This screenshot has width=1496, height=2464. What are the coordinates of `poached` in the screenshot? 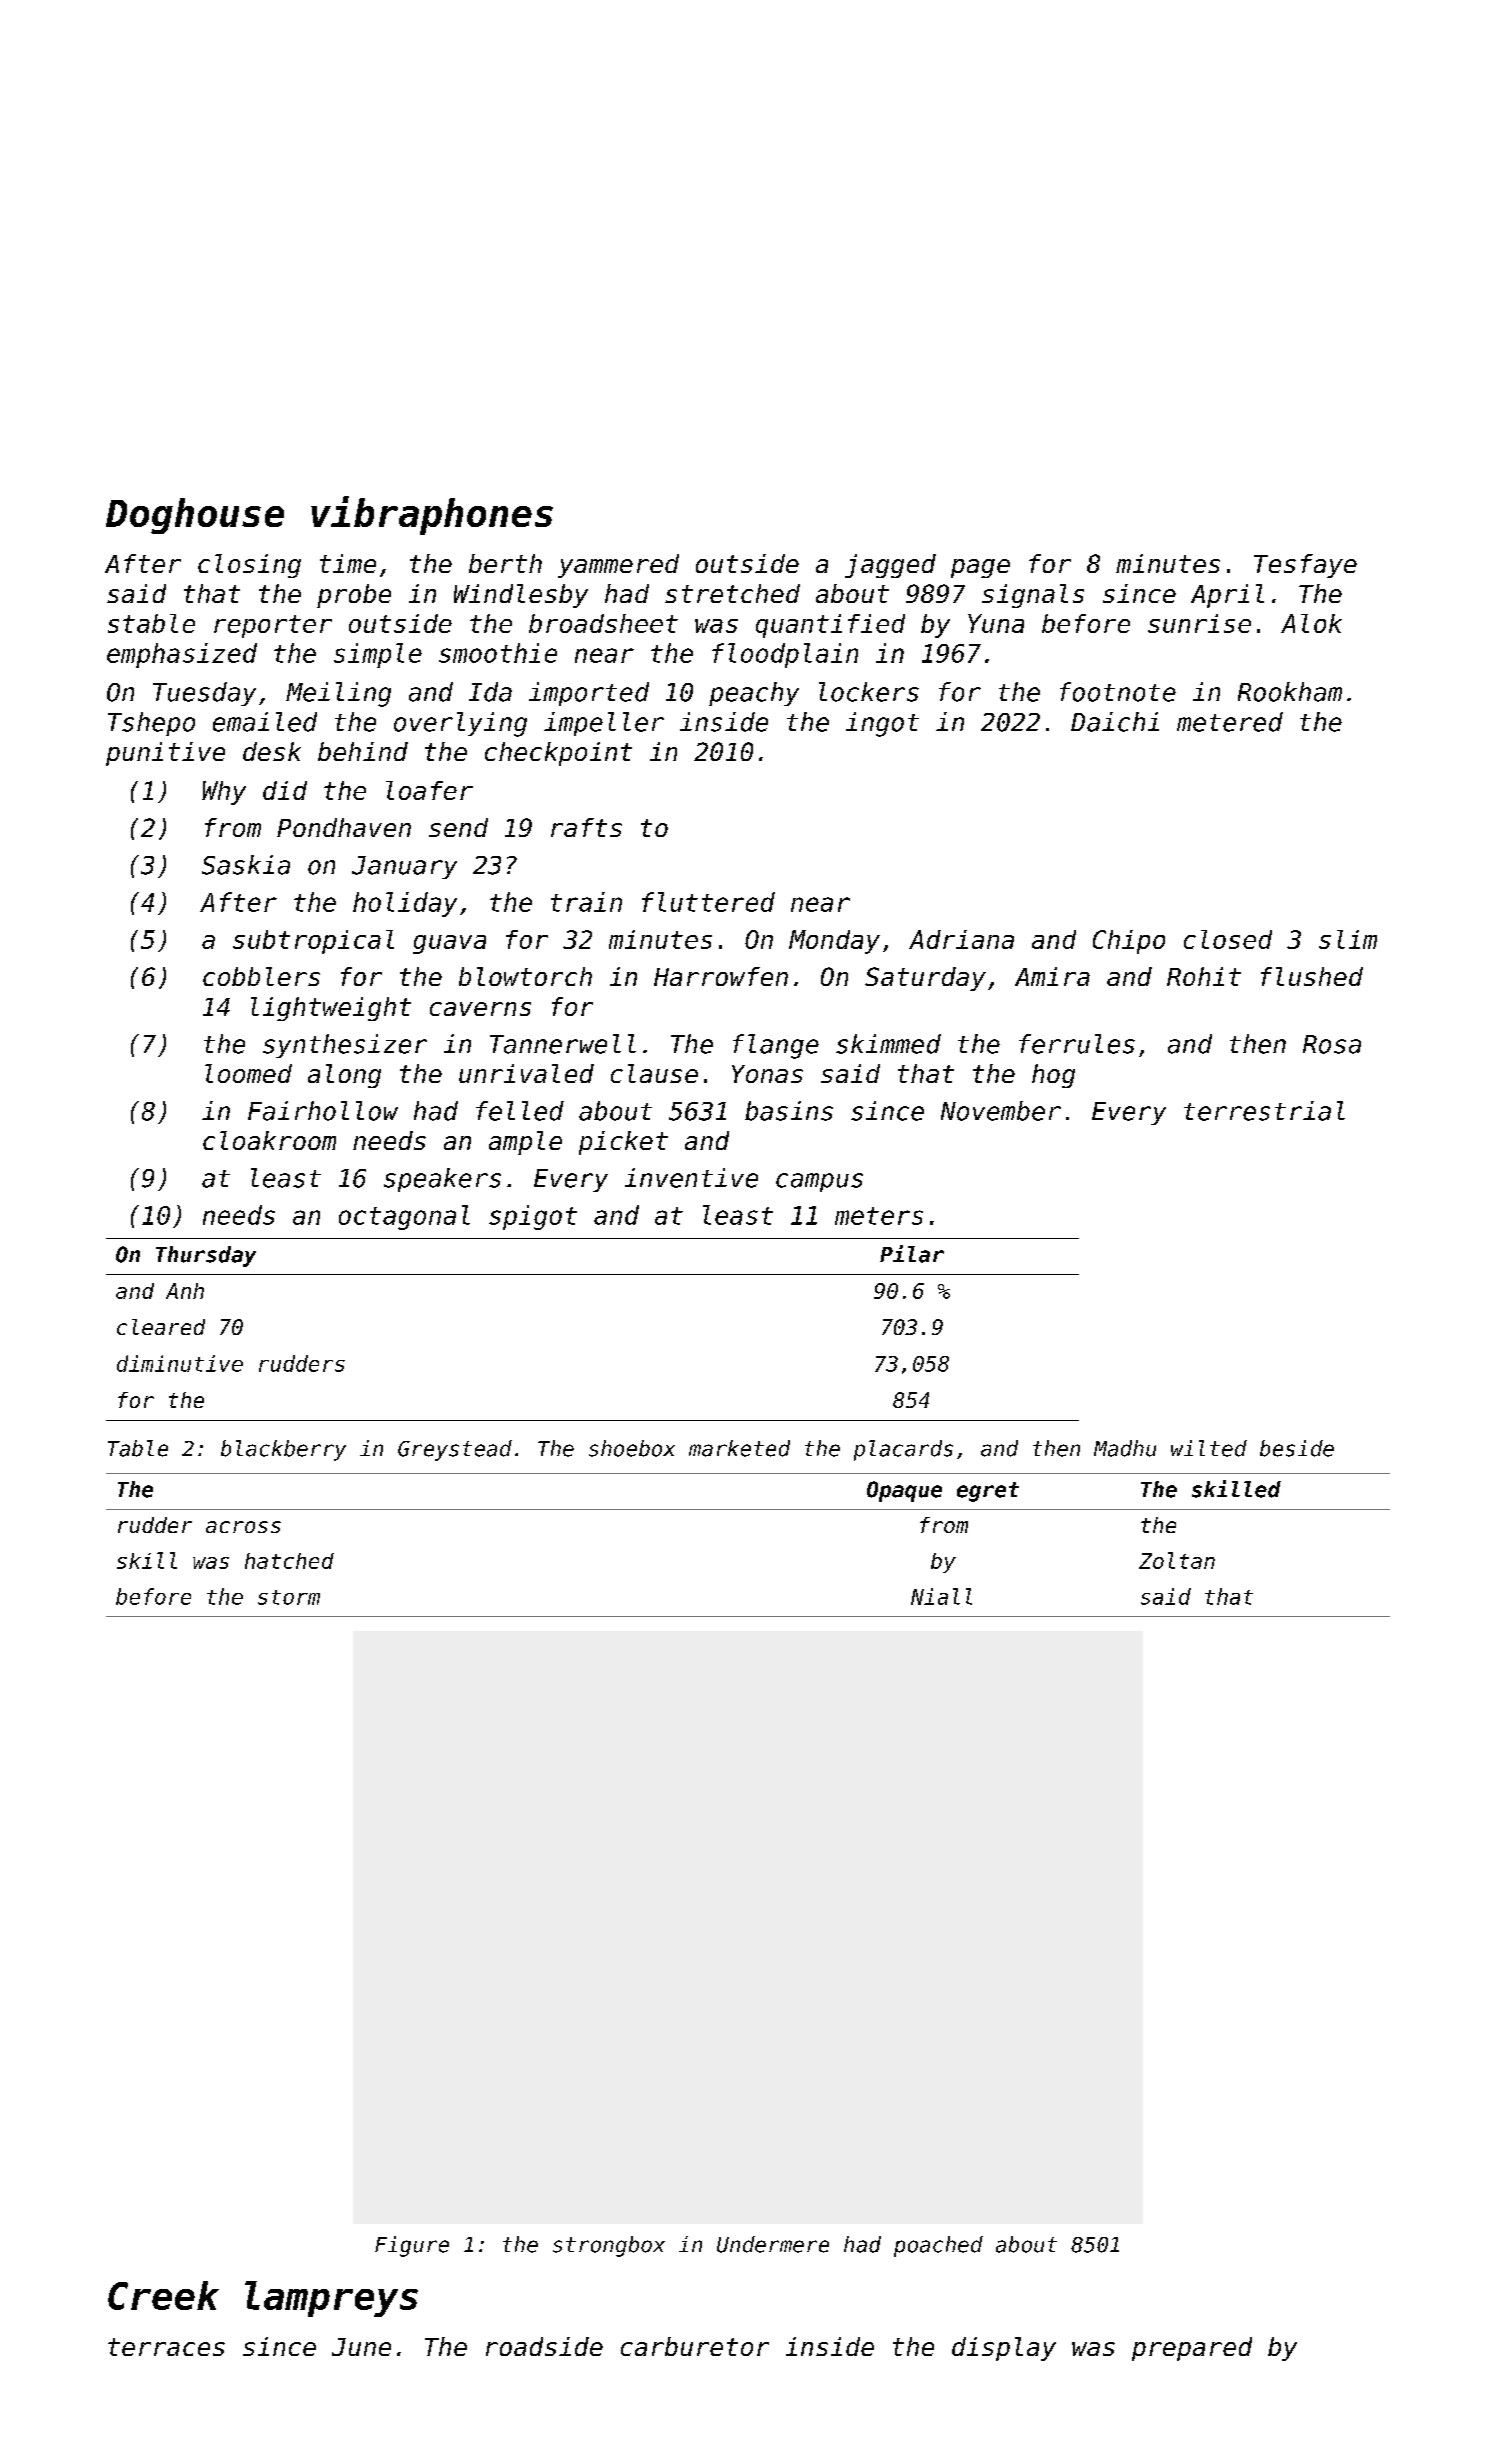 It's located at (938, 2246).
